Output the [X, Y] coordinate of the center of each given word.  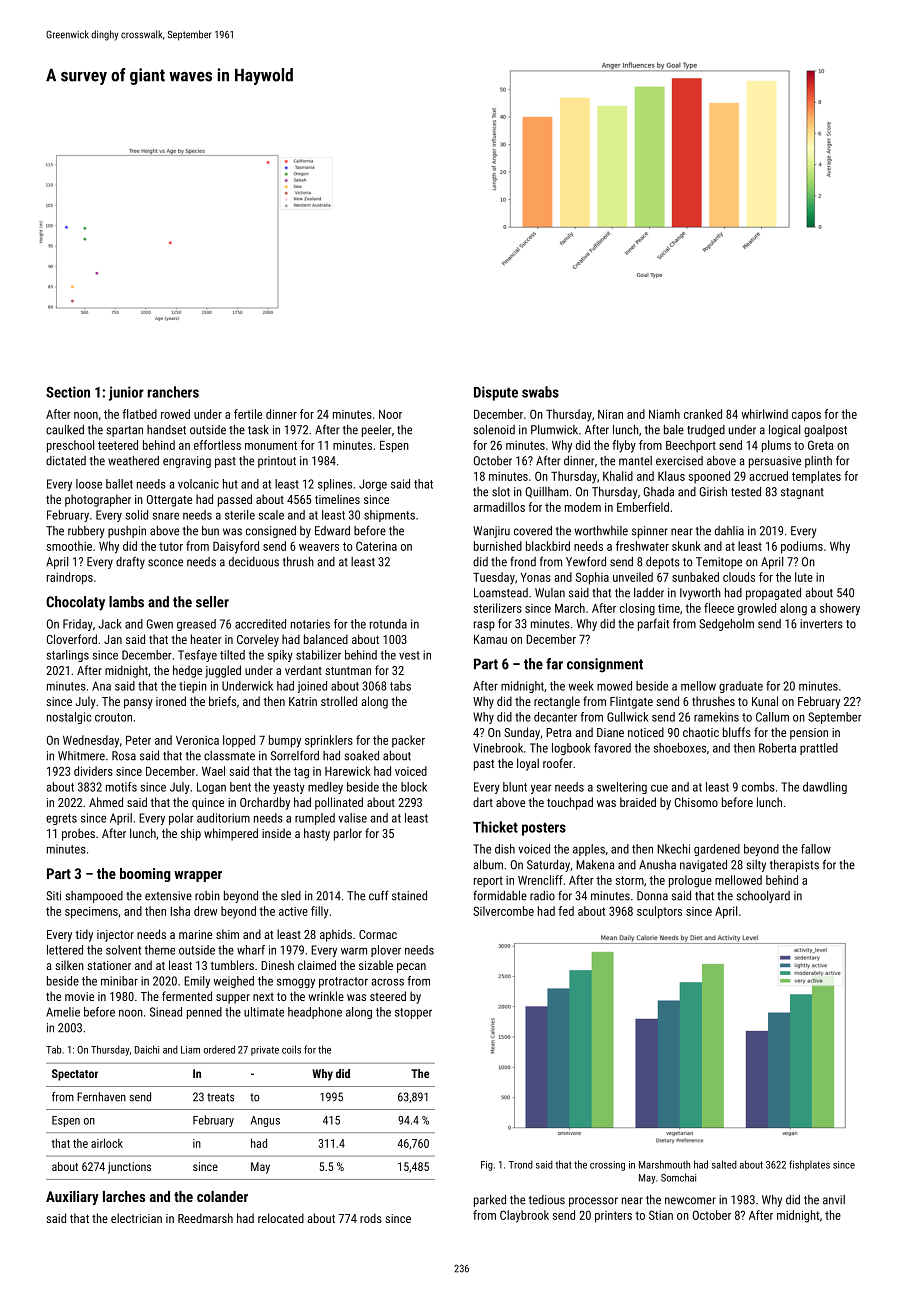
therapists [794, 866]
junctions [129, 1168]
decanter [555, 717]
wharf [251, 950]
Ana [101, 686]
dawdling [825, 788]
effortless [217, 445]
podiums [802, 547]
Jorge [373, 485]
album [488, 865]
